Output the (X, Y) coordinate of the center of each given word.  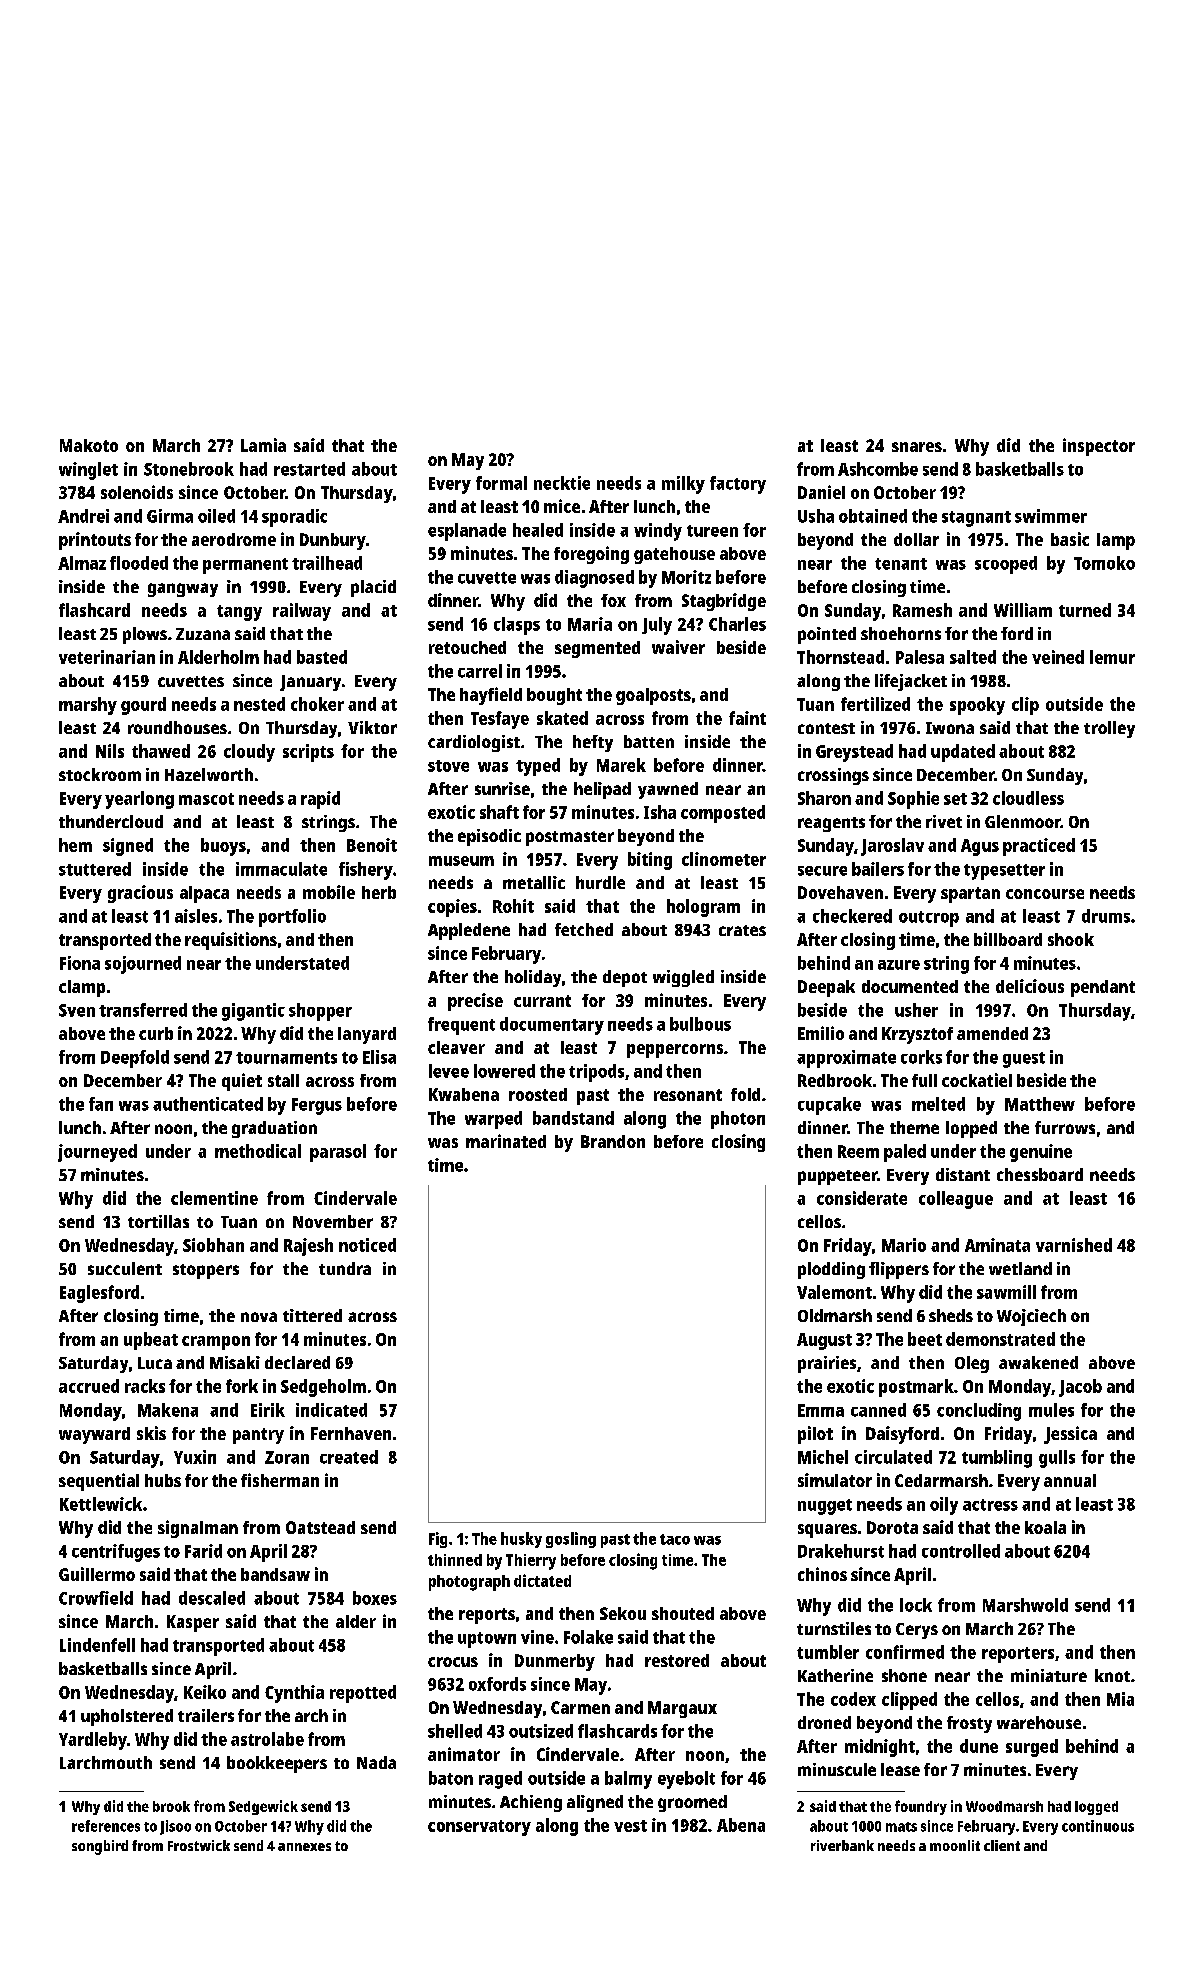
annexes (304, 1847)
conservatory (479, 1828)
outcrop (929, 919)
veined (1058, 657)
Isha (660, 812)
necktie (562, 483)
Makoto (89, 445)
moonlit (955, 1845)
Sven (77, 1010)
